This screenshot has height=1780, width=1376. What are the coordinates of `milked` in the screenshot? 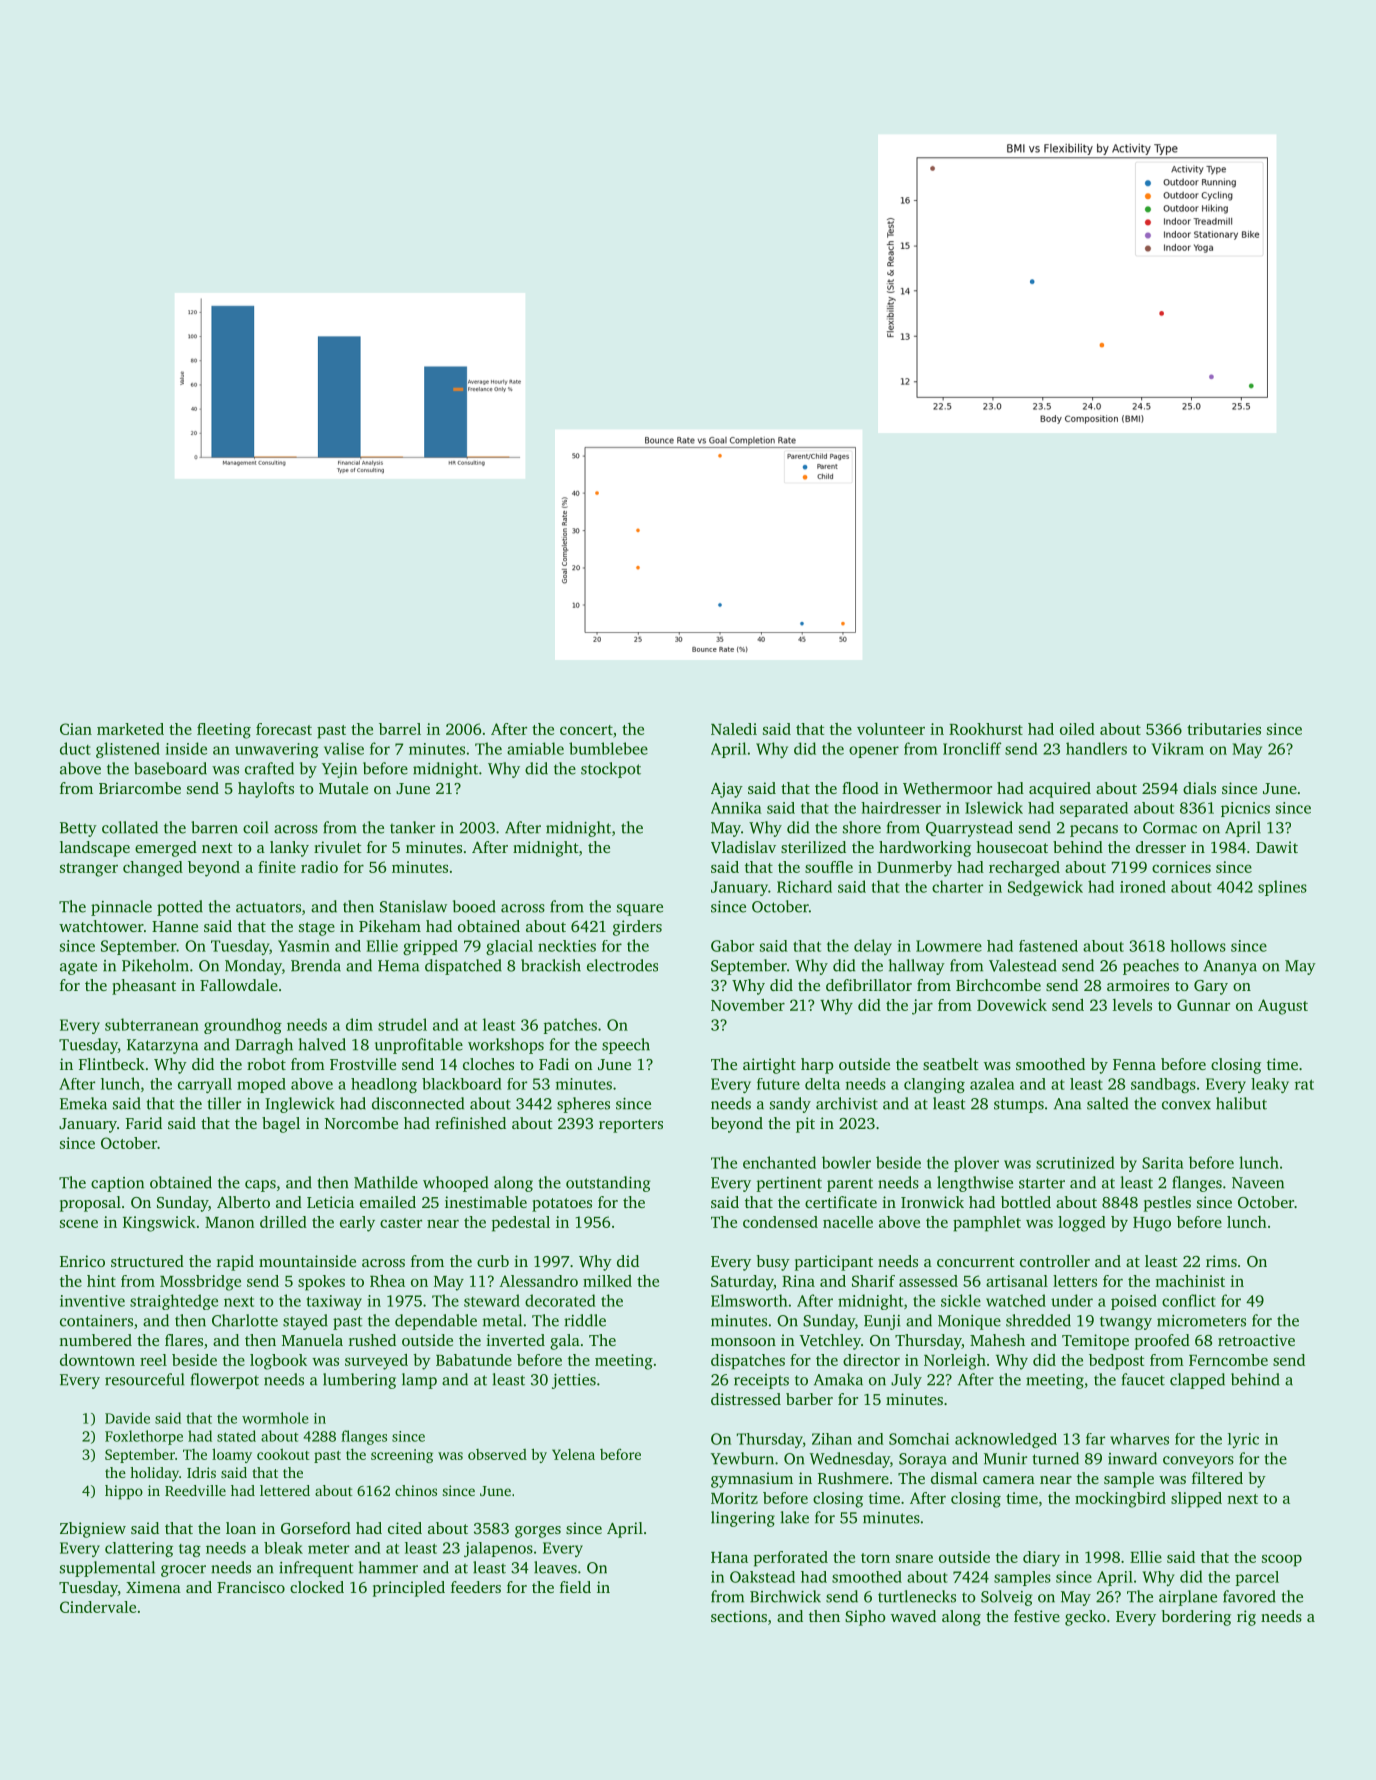 It's located at (607, 1281).
